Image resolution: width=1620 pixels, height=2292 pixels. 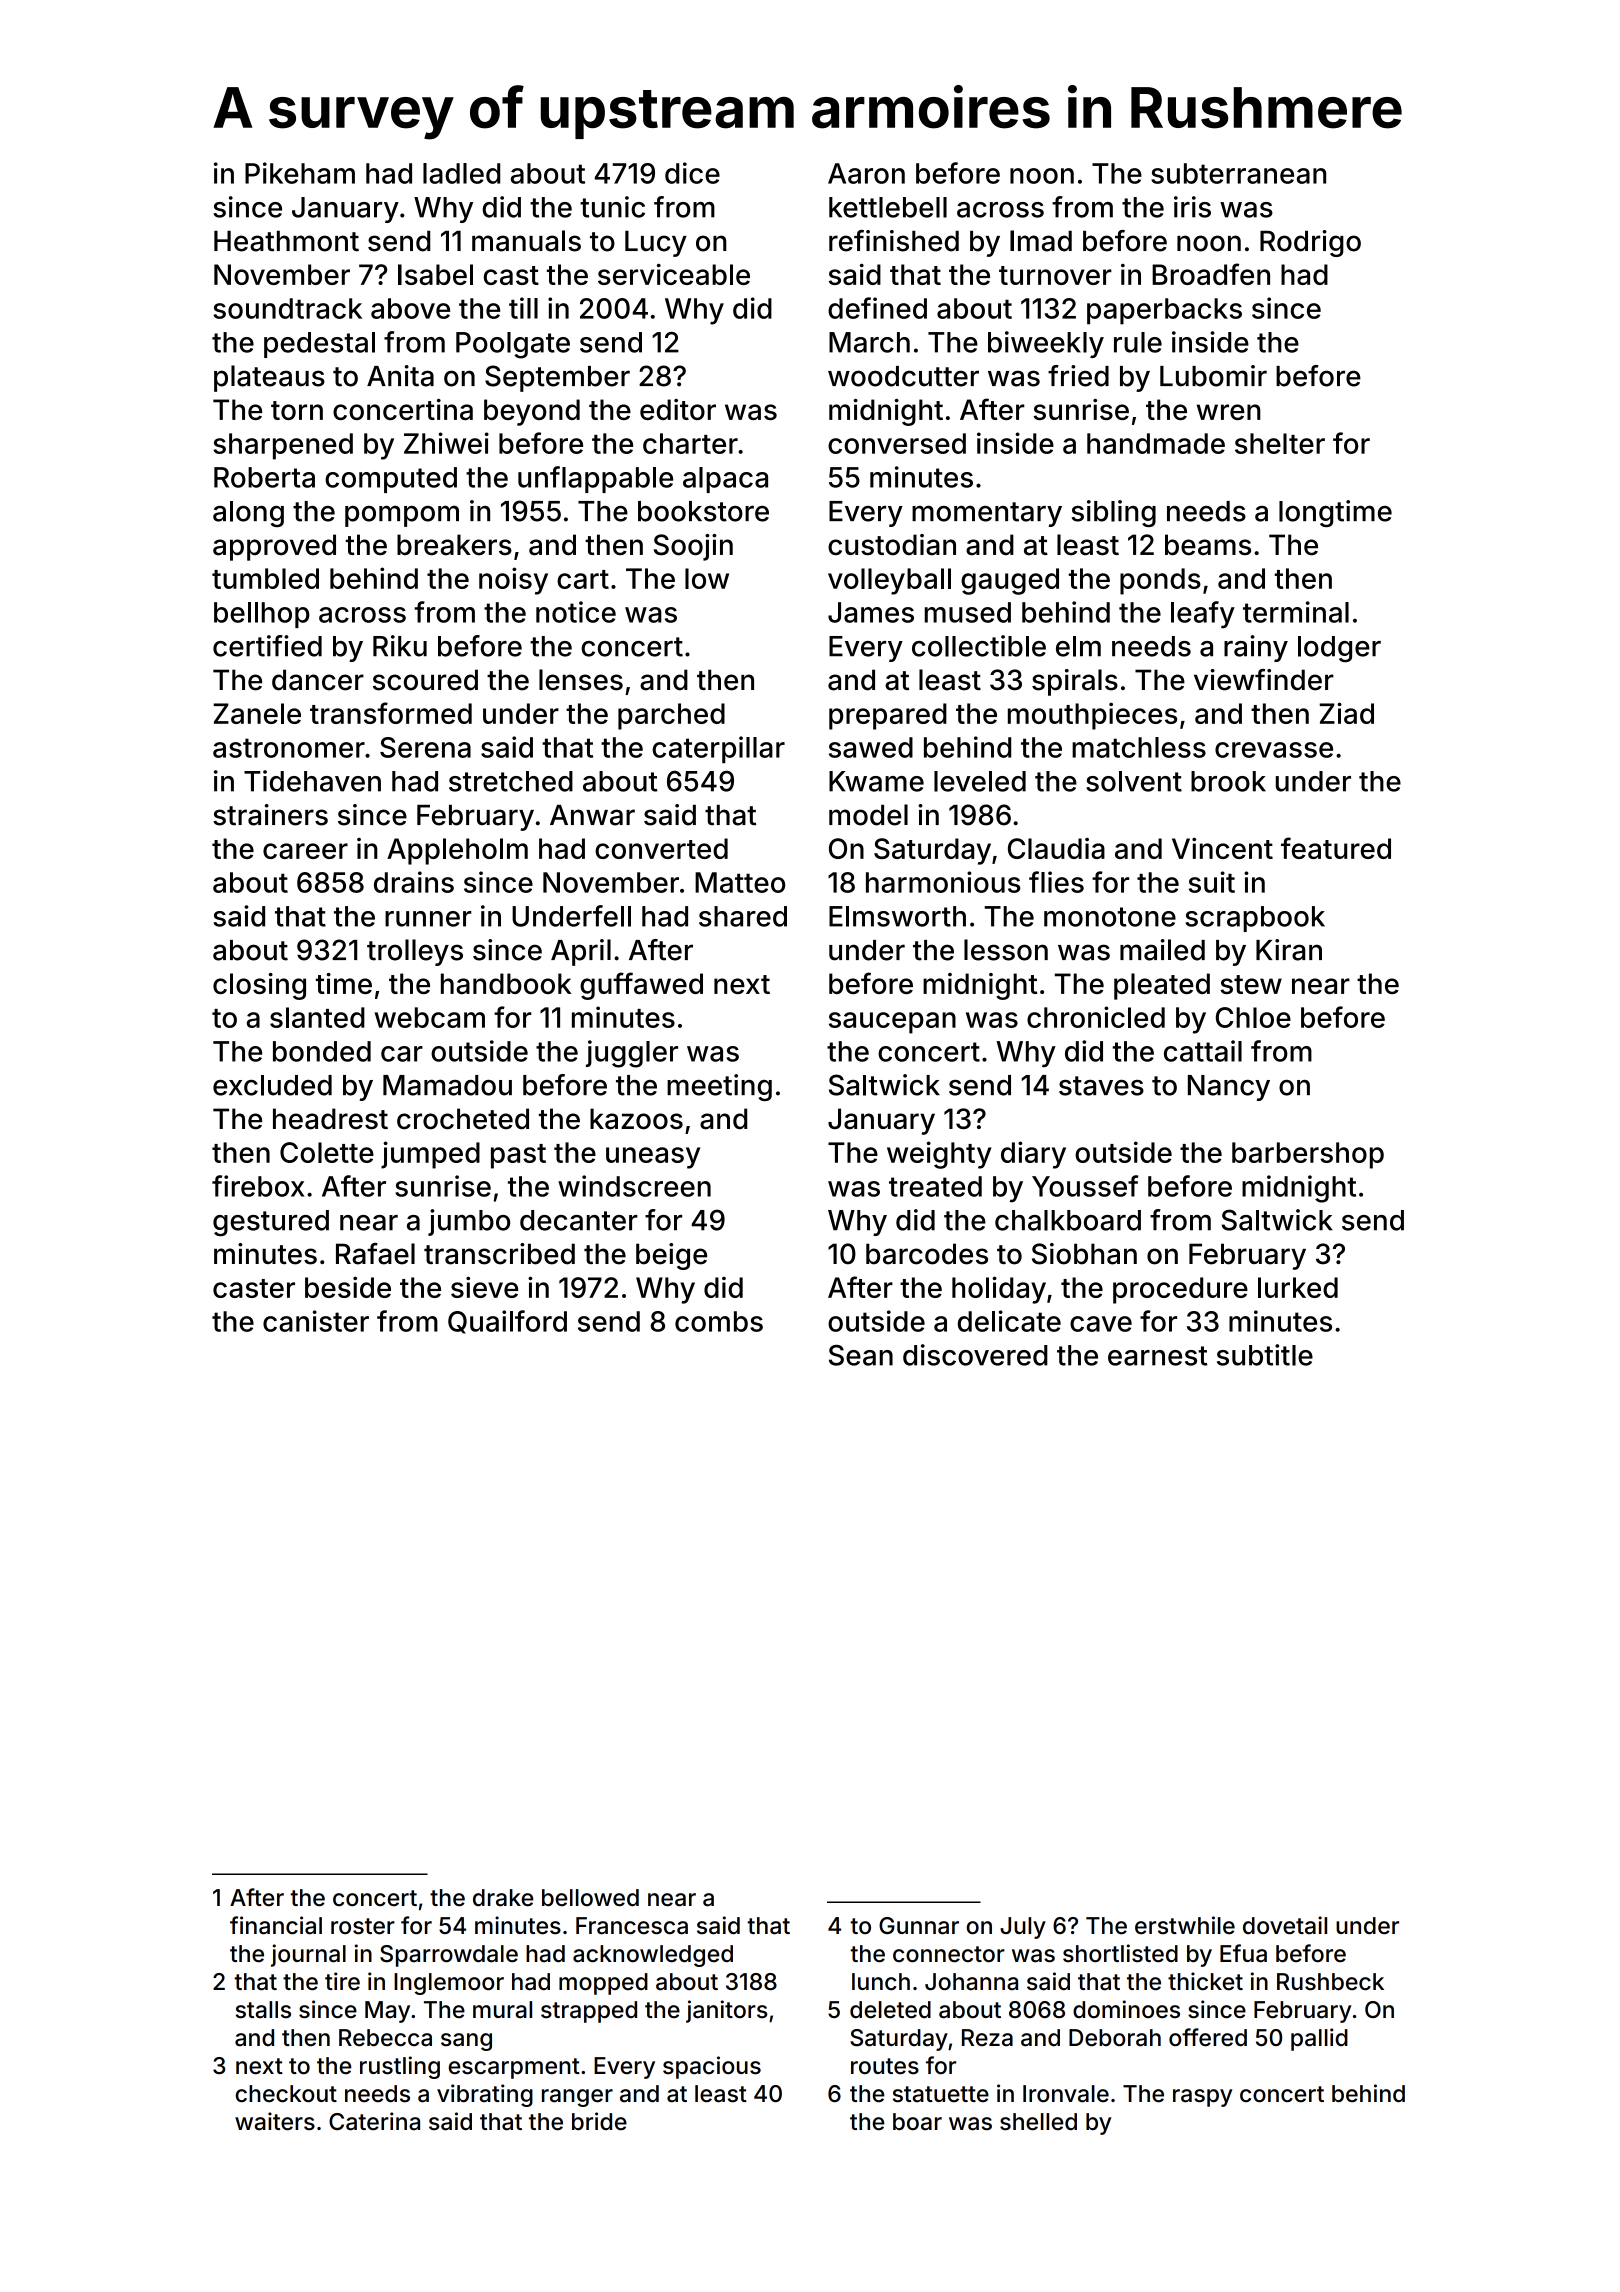 What do you see at coordinates (725, 480) in the image?
I see `alpaca` at bounding box center [725, 480].
